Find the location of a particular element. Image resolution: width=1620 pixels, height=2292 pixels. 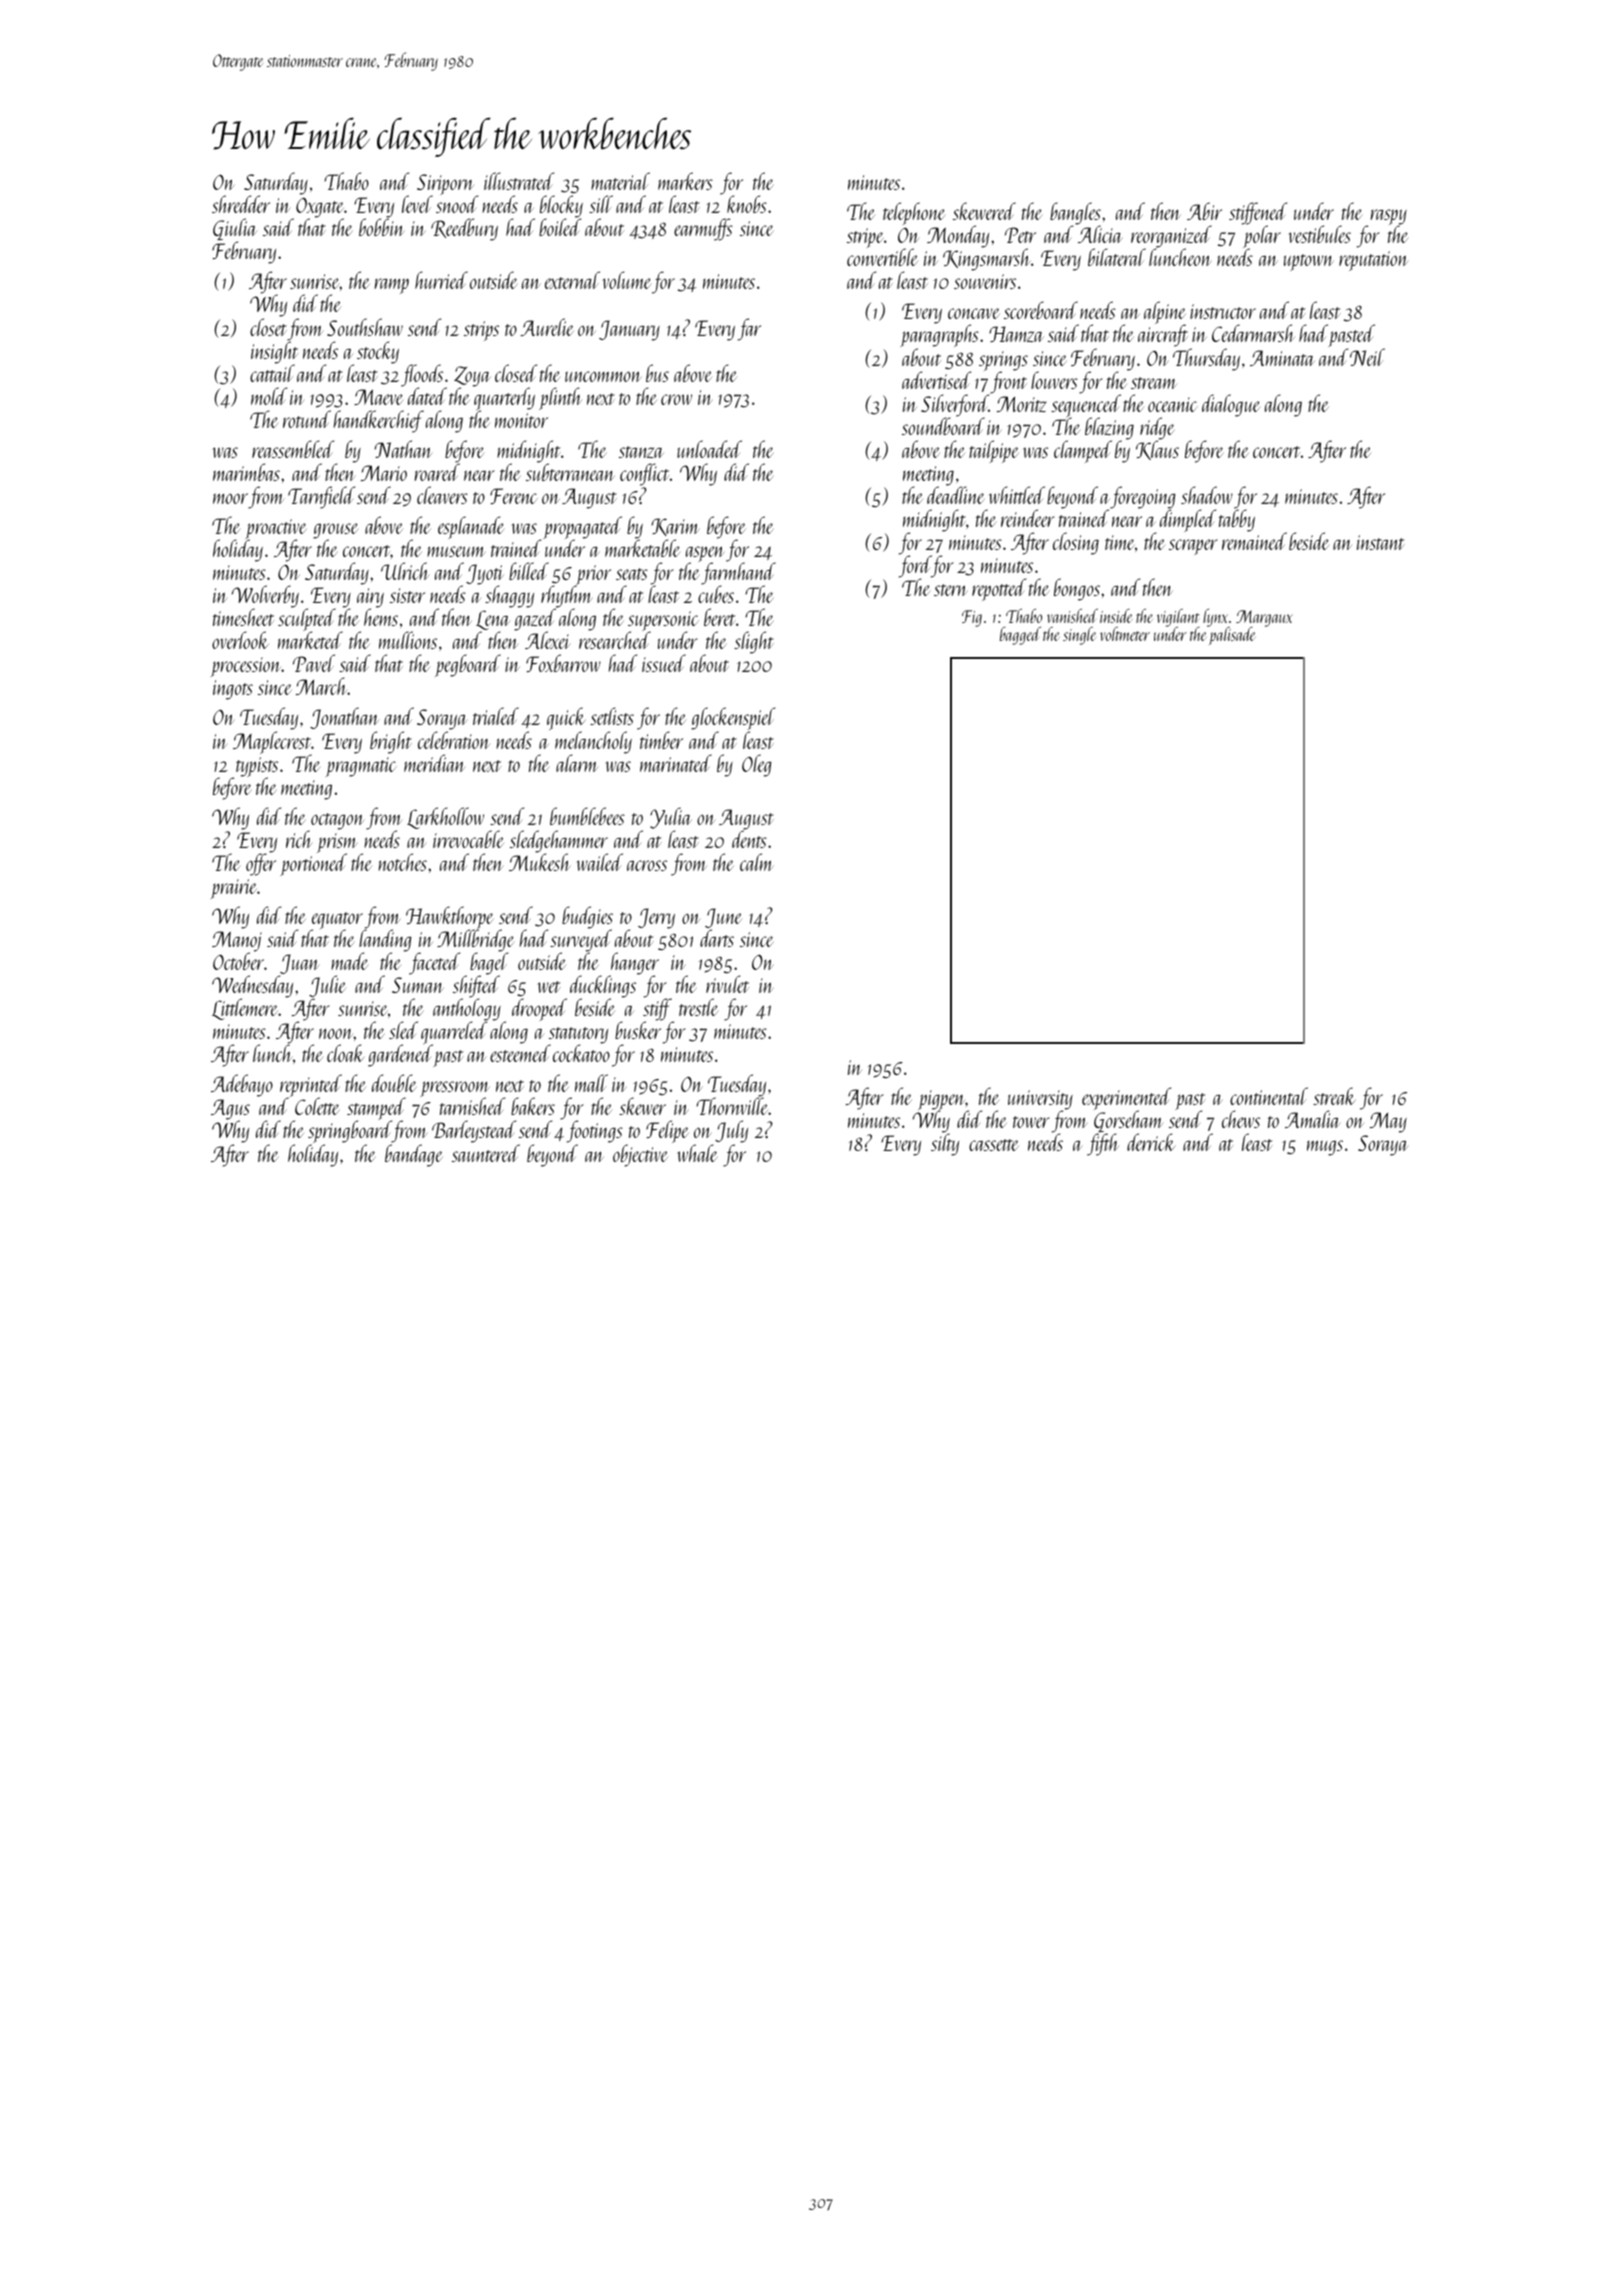

continental is located at coordinates (1269, 1096).
